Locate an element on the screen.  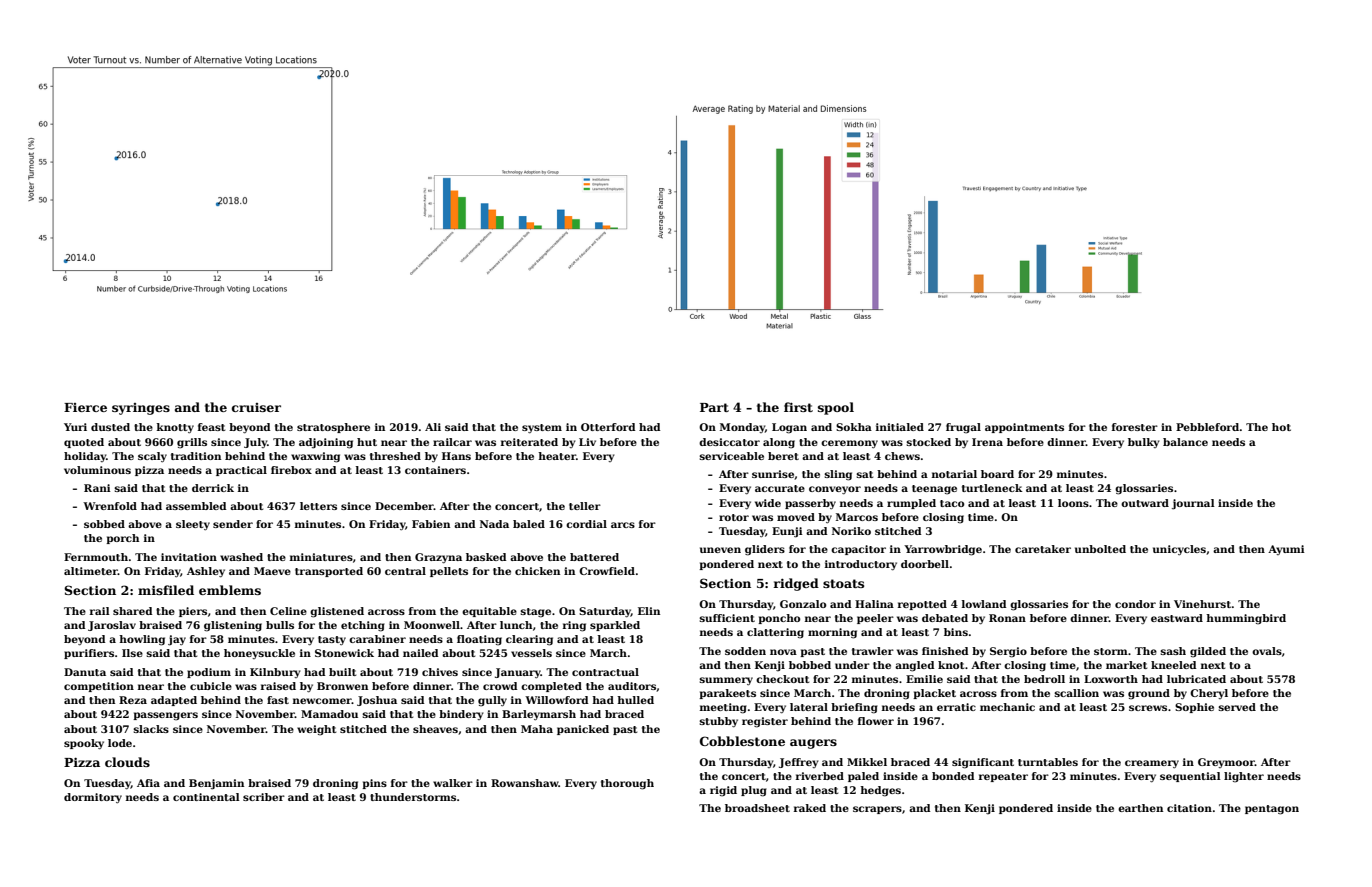
unicycles is located at coordinates (1179, 550).
